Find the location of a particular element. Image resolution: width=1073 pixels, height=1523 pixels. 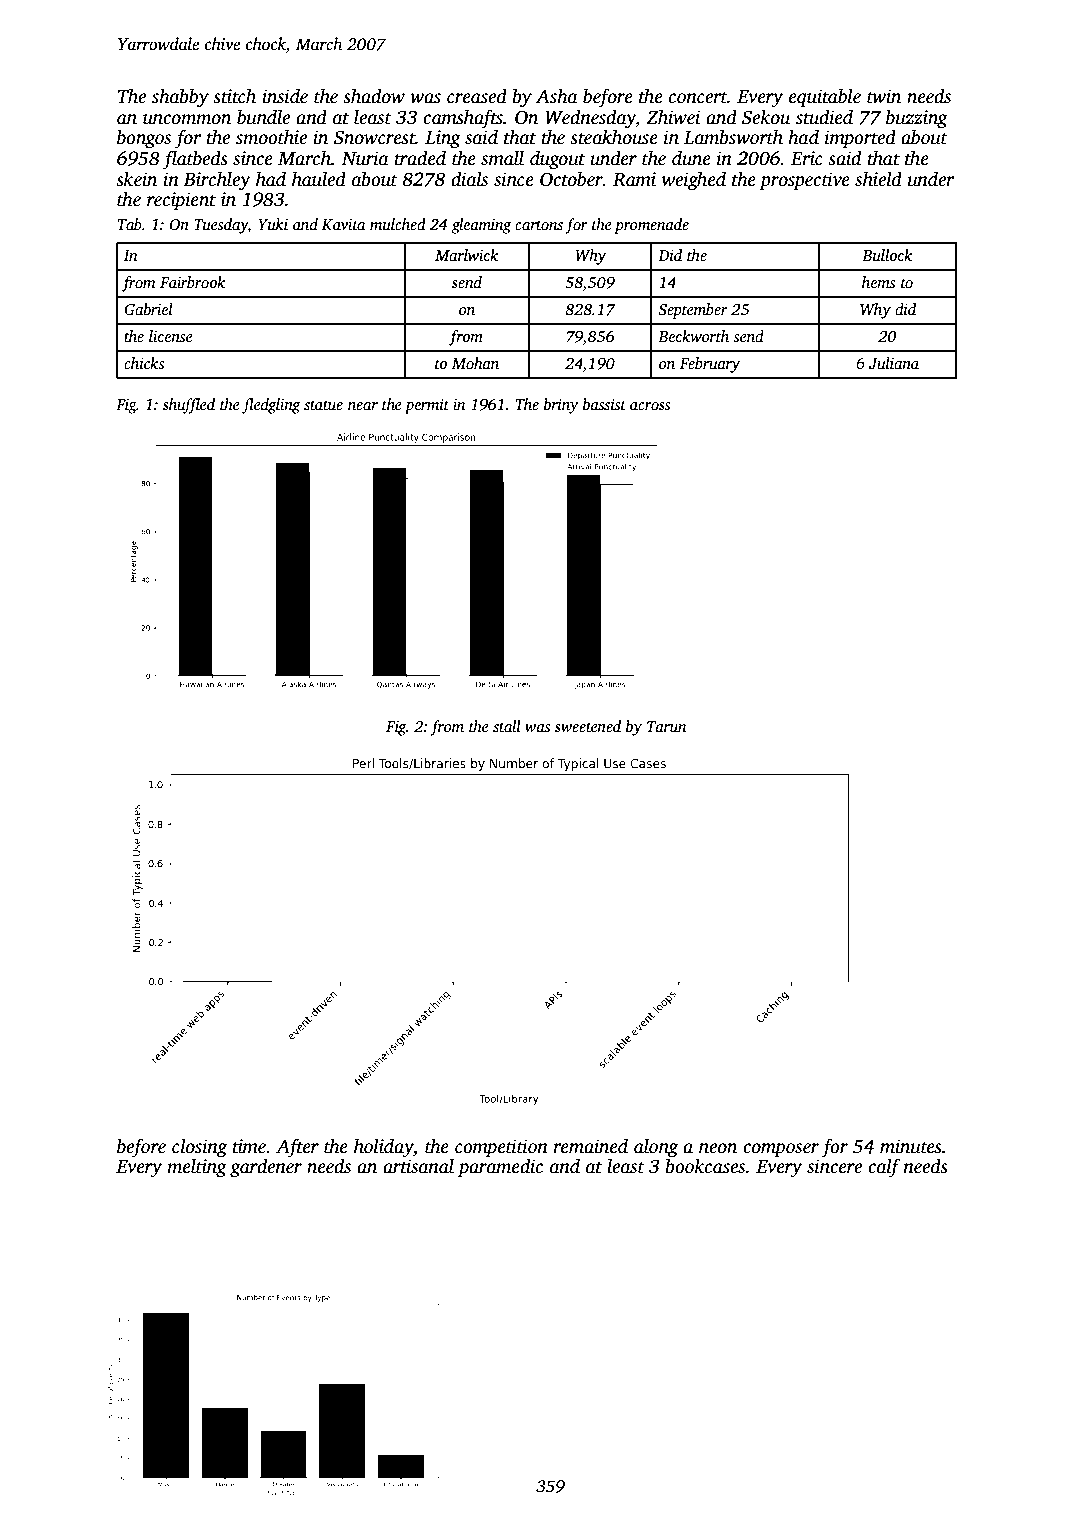

studied is located at coordinates (824, 117).
